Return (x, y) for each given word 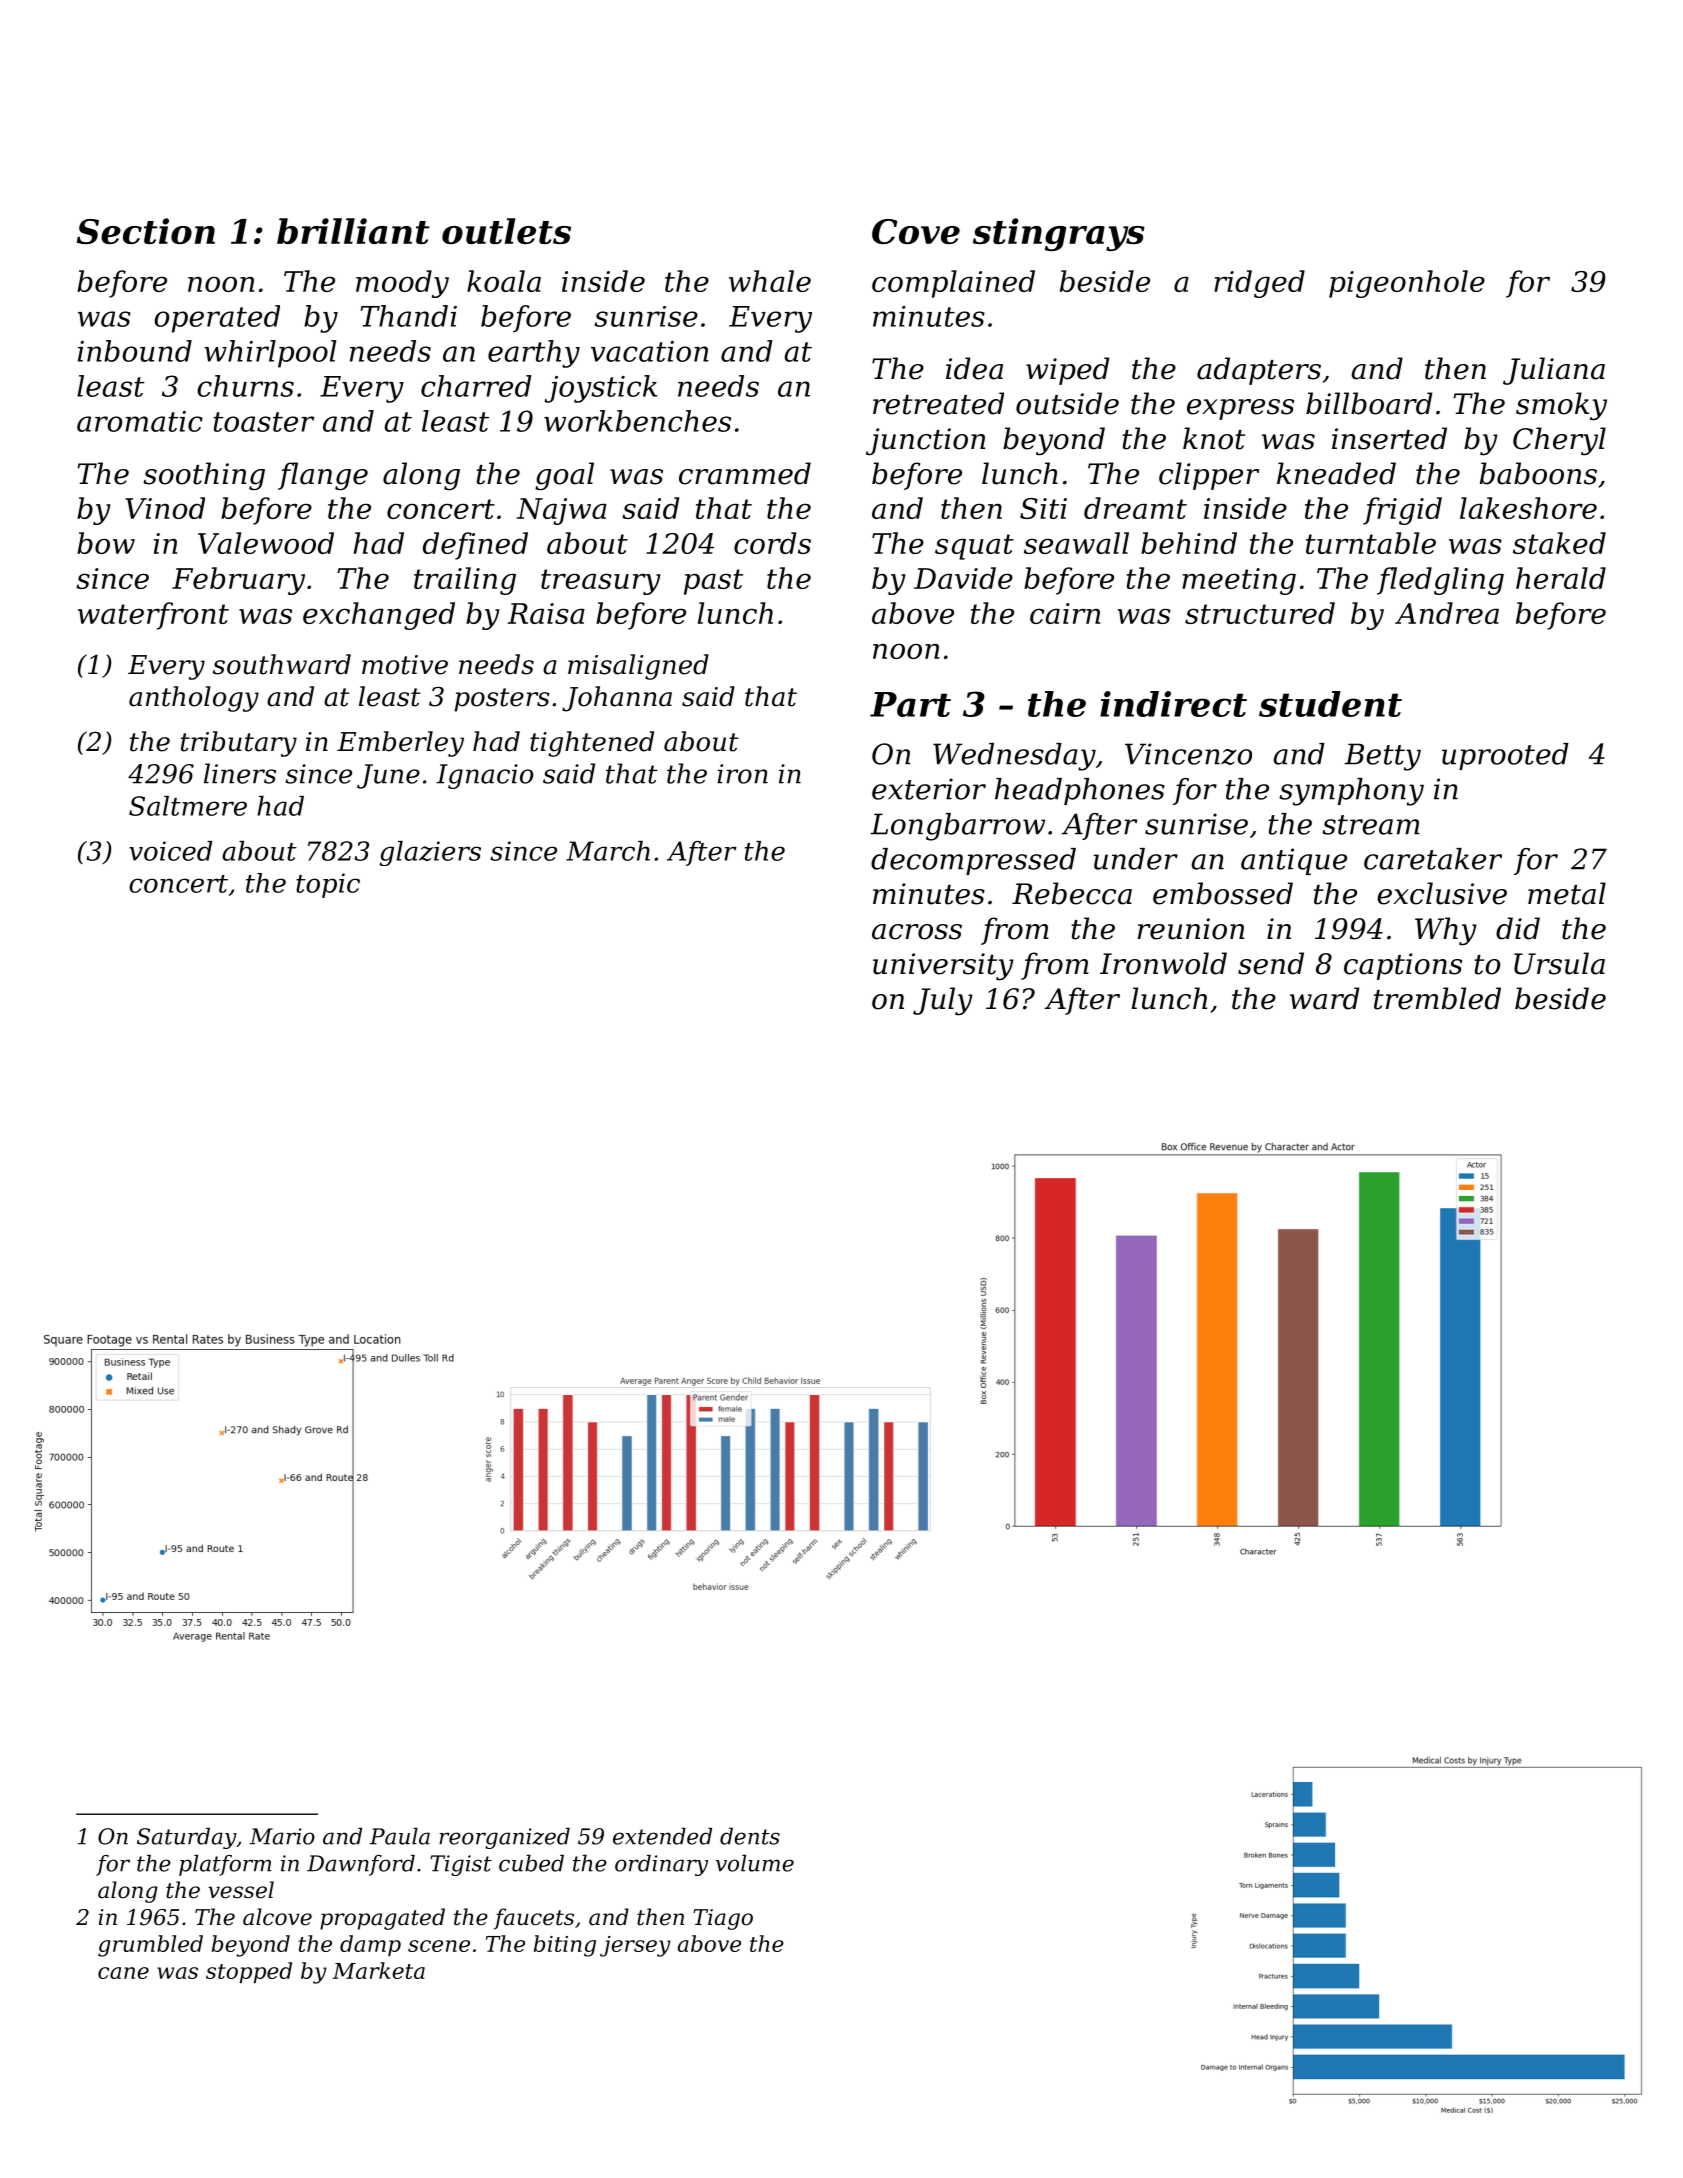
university (943, 966)
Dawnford (361, 1865)
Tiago (723, 1919)
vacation (650, 351)
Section (146, 231)
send (1271, 963)
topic (328, 885)
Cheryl (1559, 441)
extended (662, 1836)
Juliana (1554, 371)
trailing (465, 581)
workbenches (637, 421)
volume (755, 1863)
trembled (1437, 998)
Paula (400, 1836)
